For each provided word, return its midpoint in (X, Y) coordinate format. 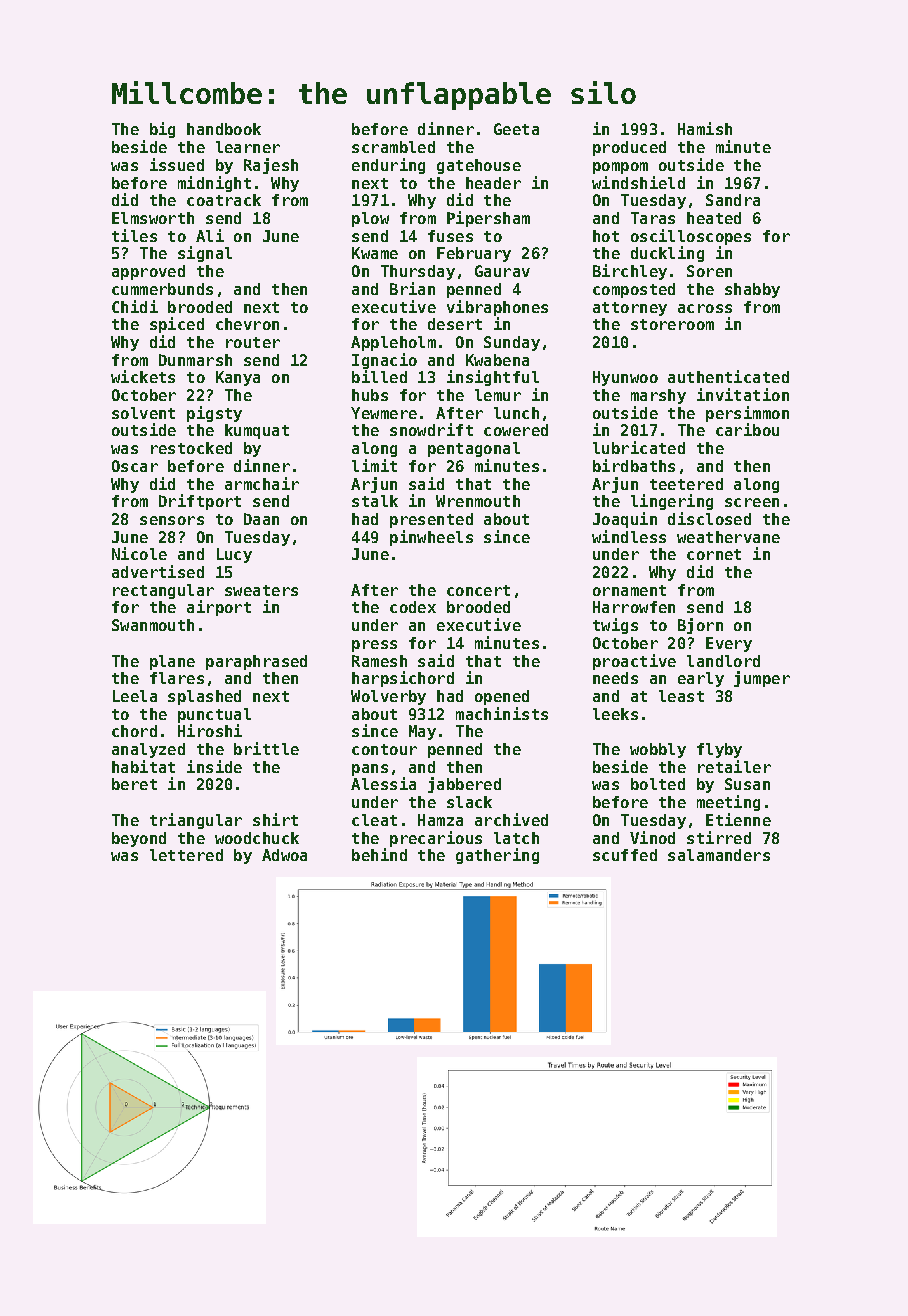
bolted (658, 784)
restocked (191, 448)
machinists (502, 713)
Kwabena (497, 360)
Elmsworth (153, 218)
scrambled (393, 147)
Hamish (705, 128)
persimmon (747, 414)
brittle (266, 748)
